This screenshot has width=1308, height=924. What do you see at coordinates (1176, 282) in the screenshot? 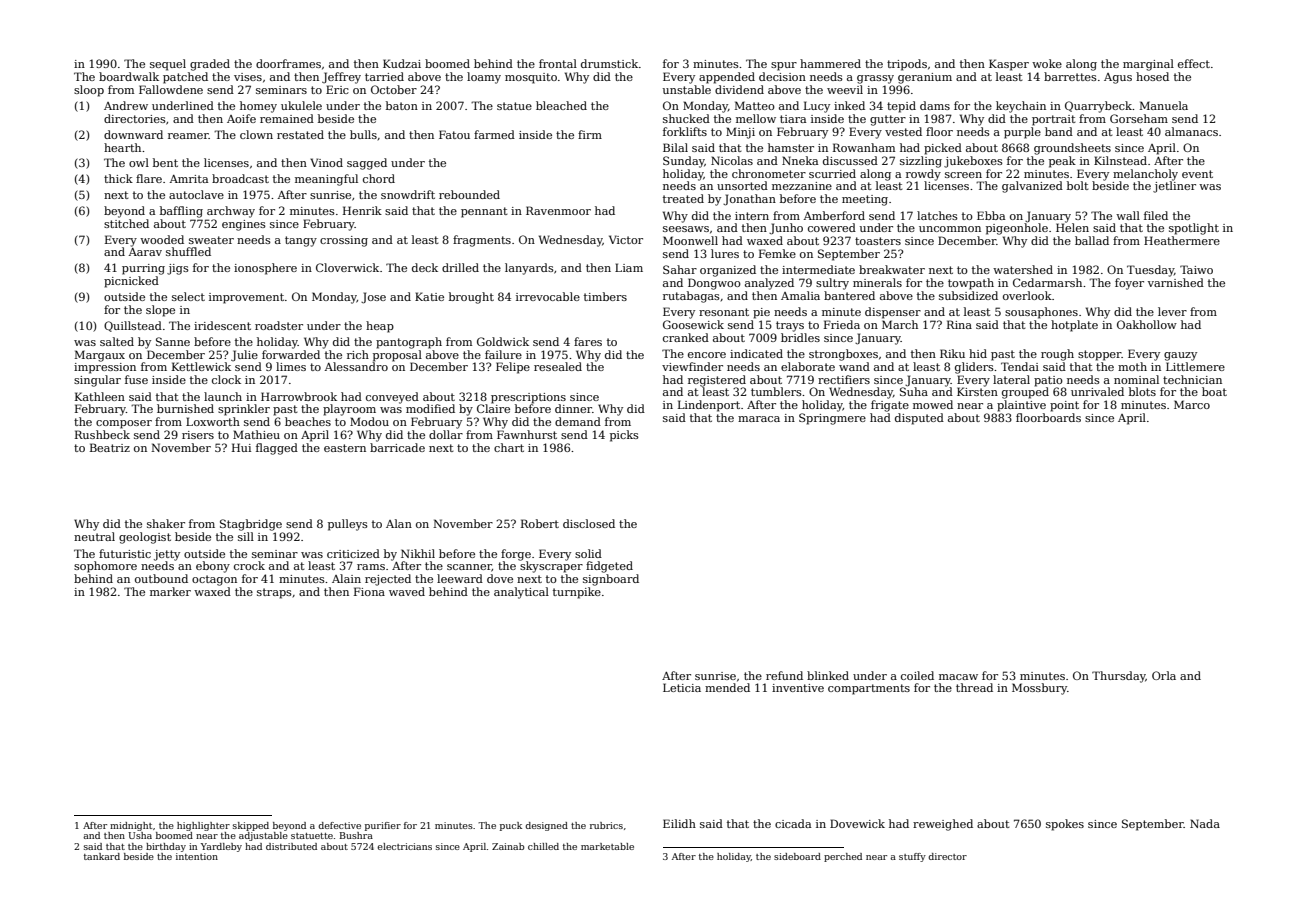
I see `varnished` at bounding box center [1176, 282].
